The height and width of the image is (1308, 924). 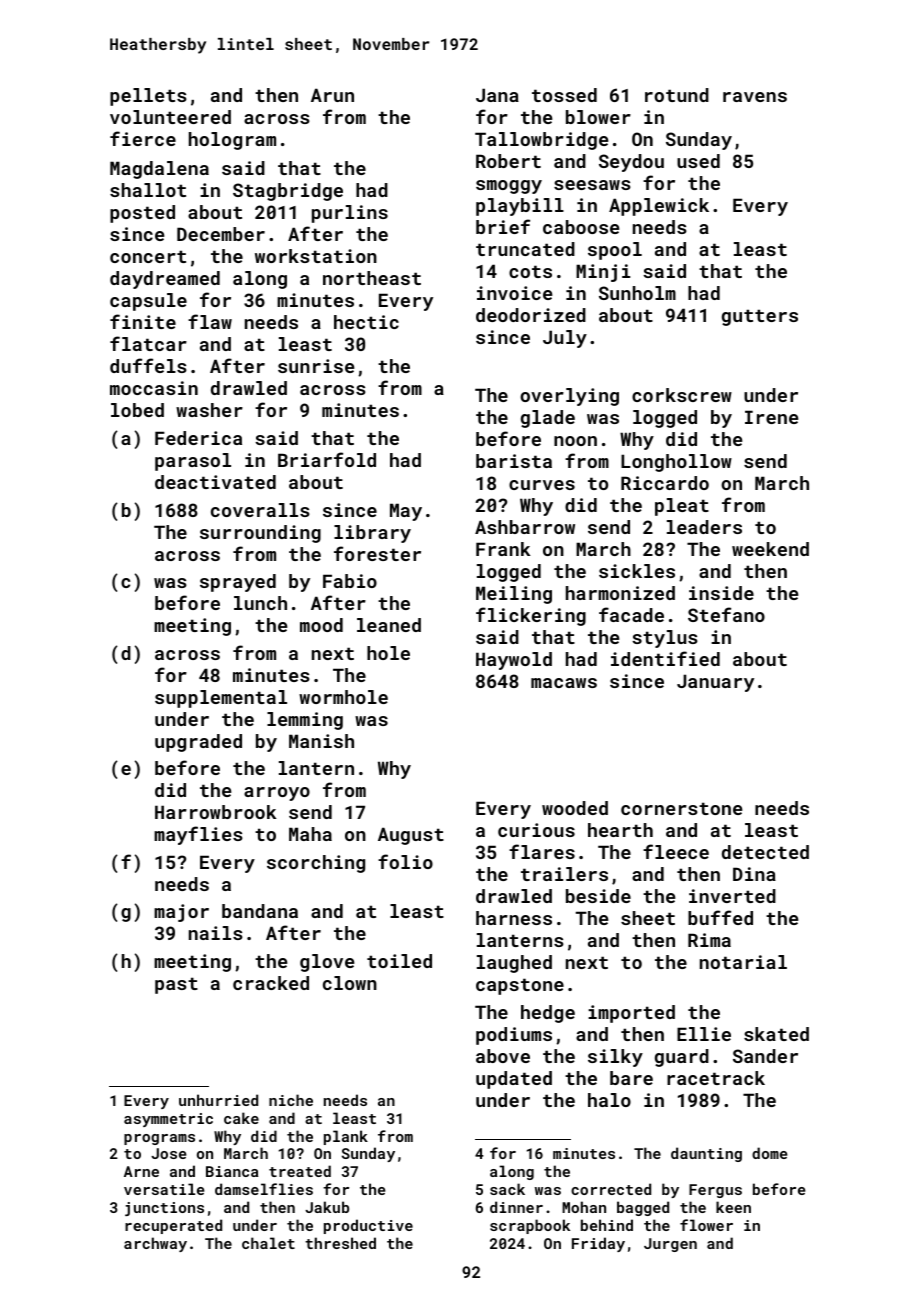 I want to click on detected, so click(x=765, y=852).
